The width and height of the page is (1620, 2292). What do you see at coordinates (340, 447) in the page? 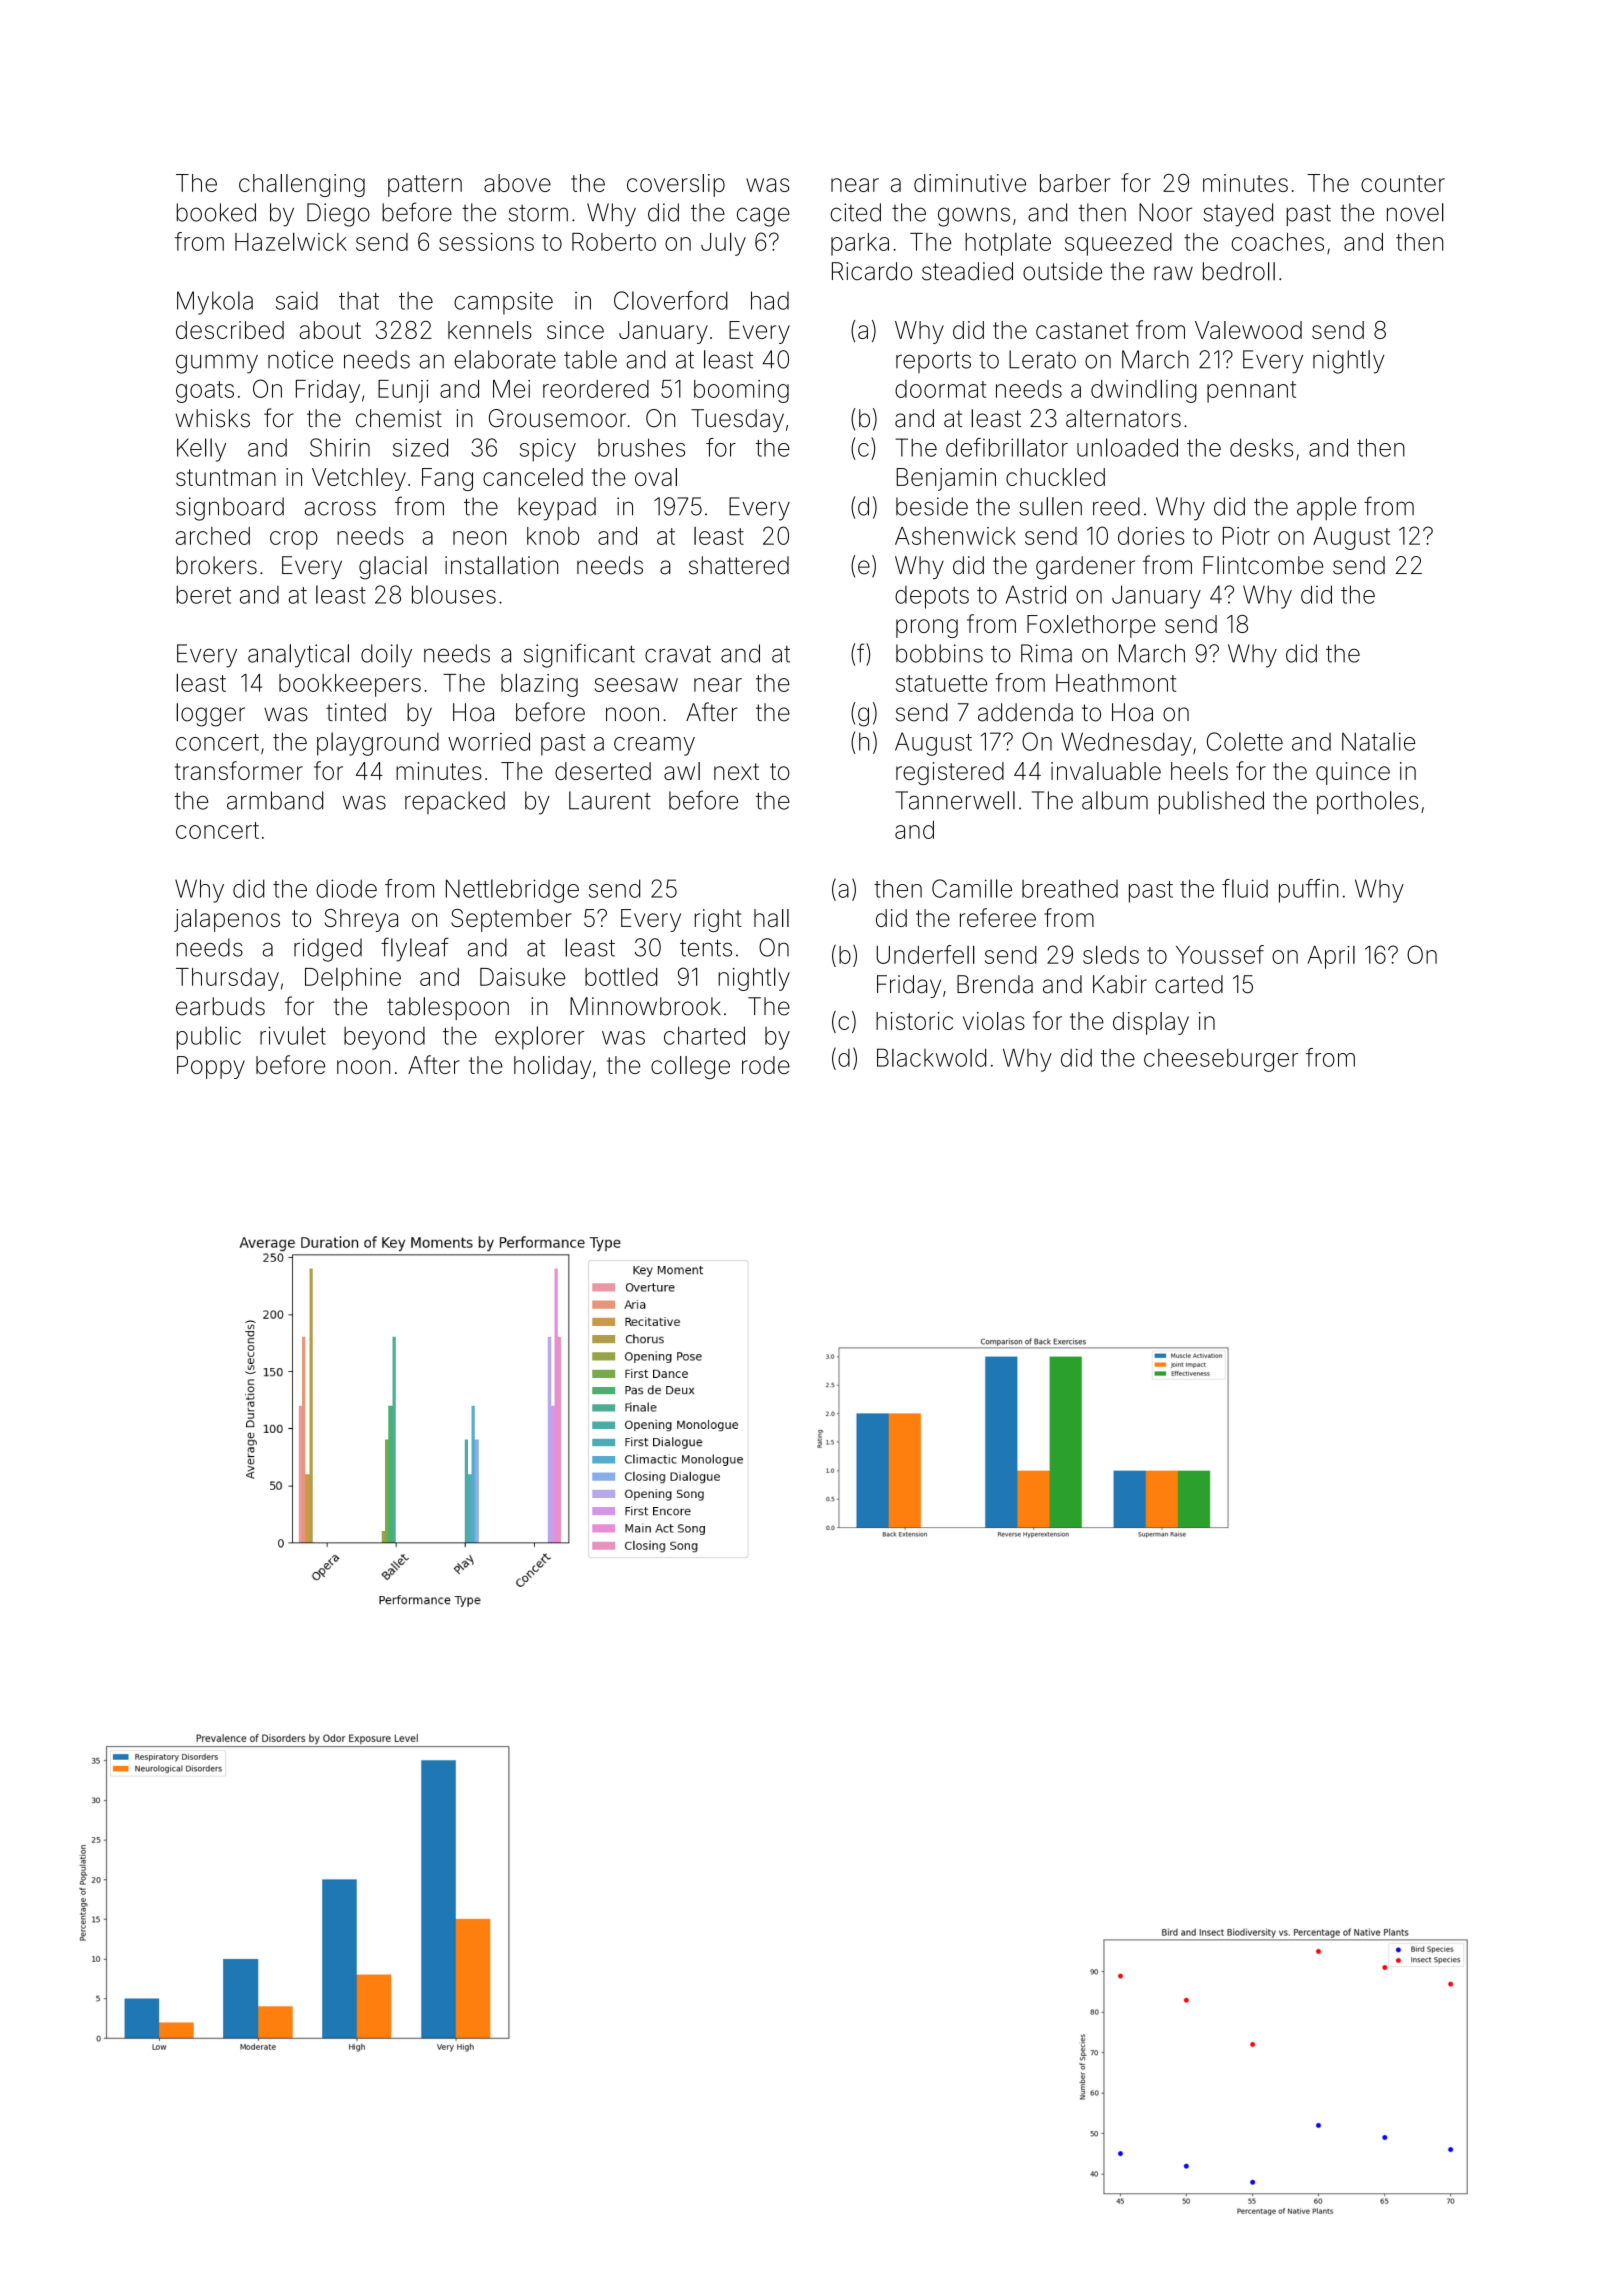
I see `Shirin` at bounding box center [340, 447].
